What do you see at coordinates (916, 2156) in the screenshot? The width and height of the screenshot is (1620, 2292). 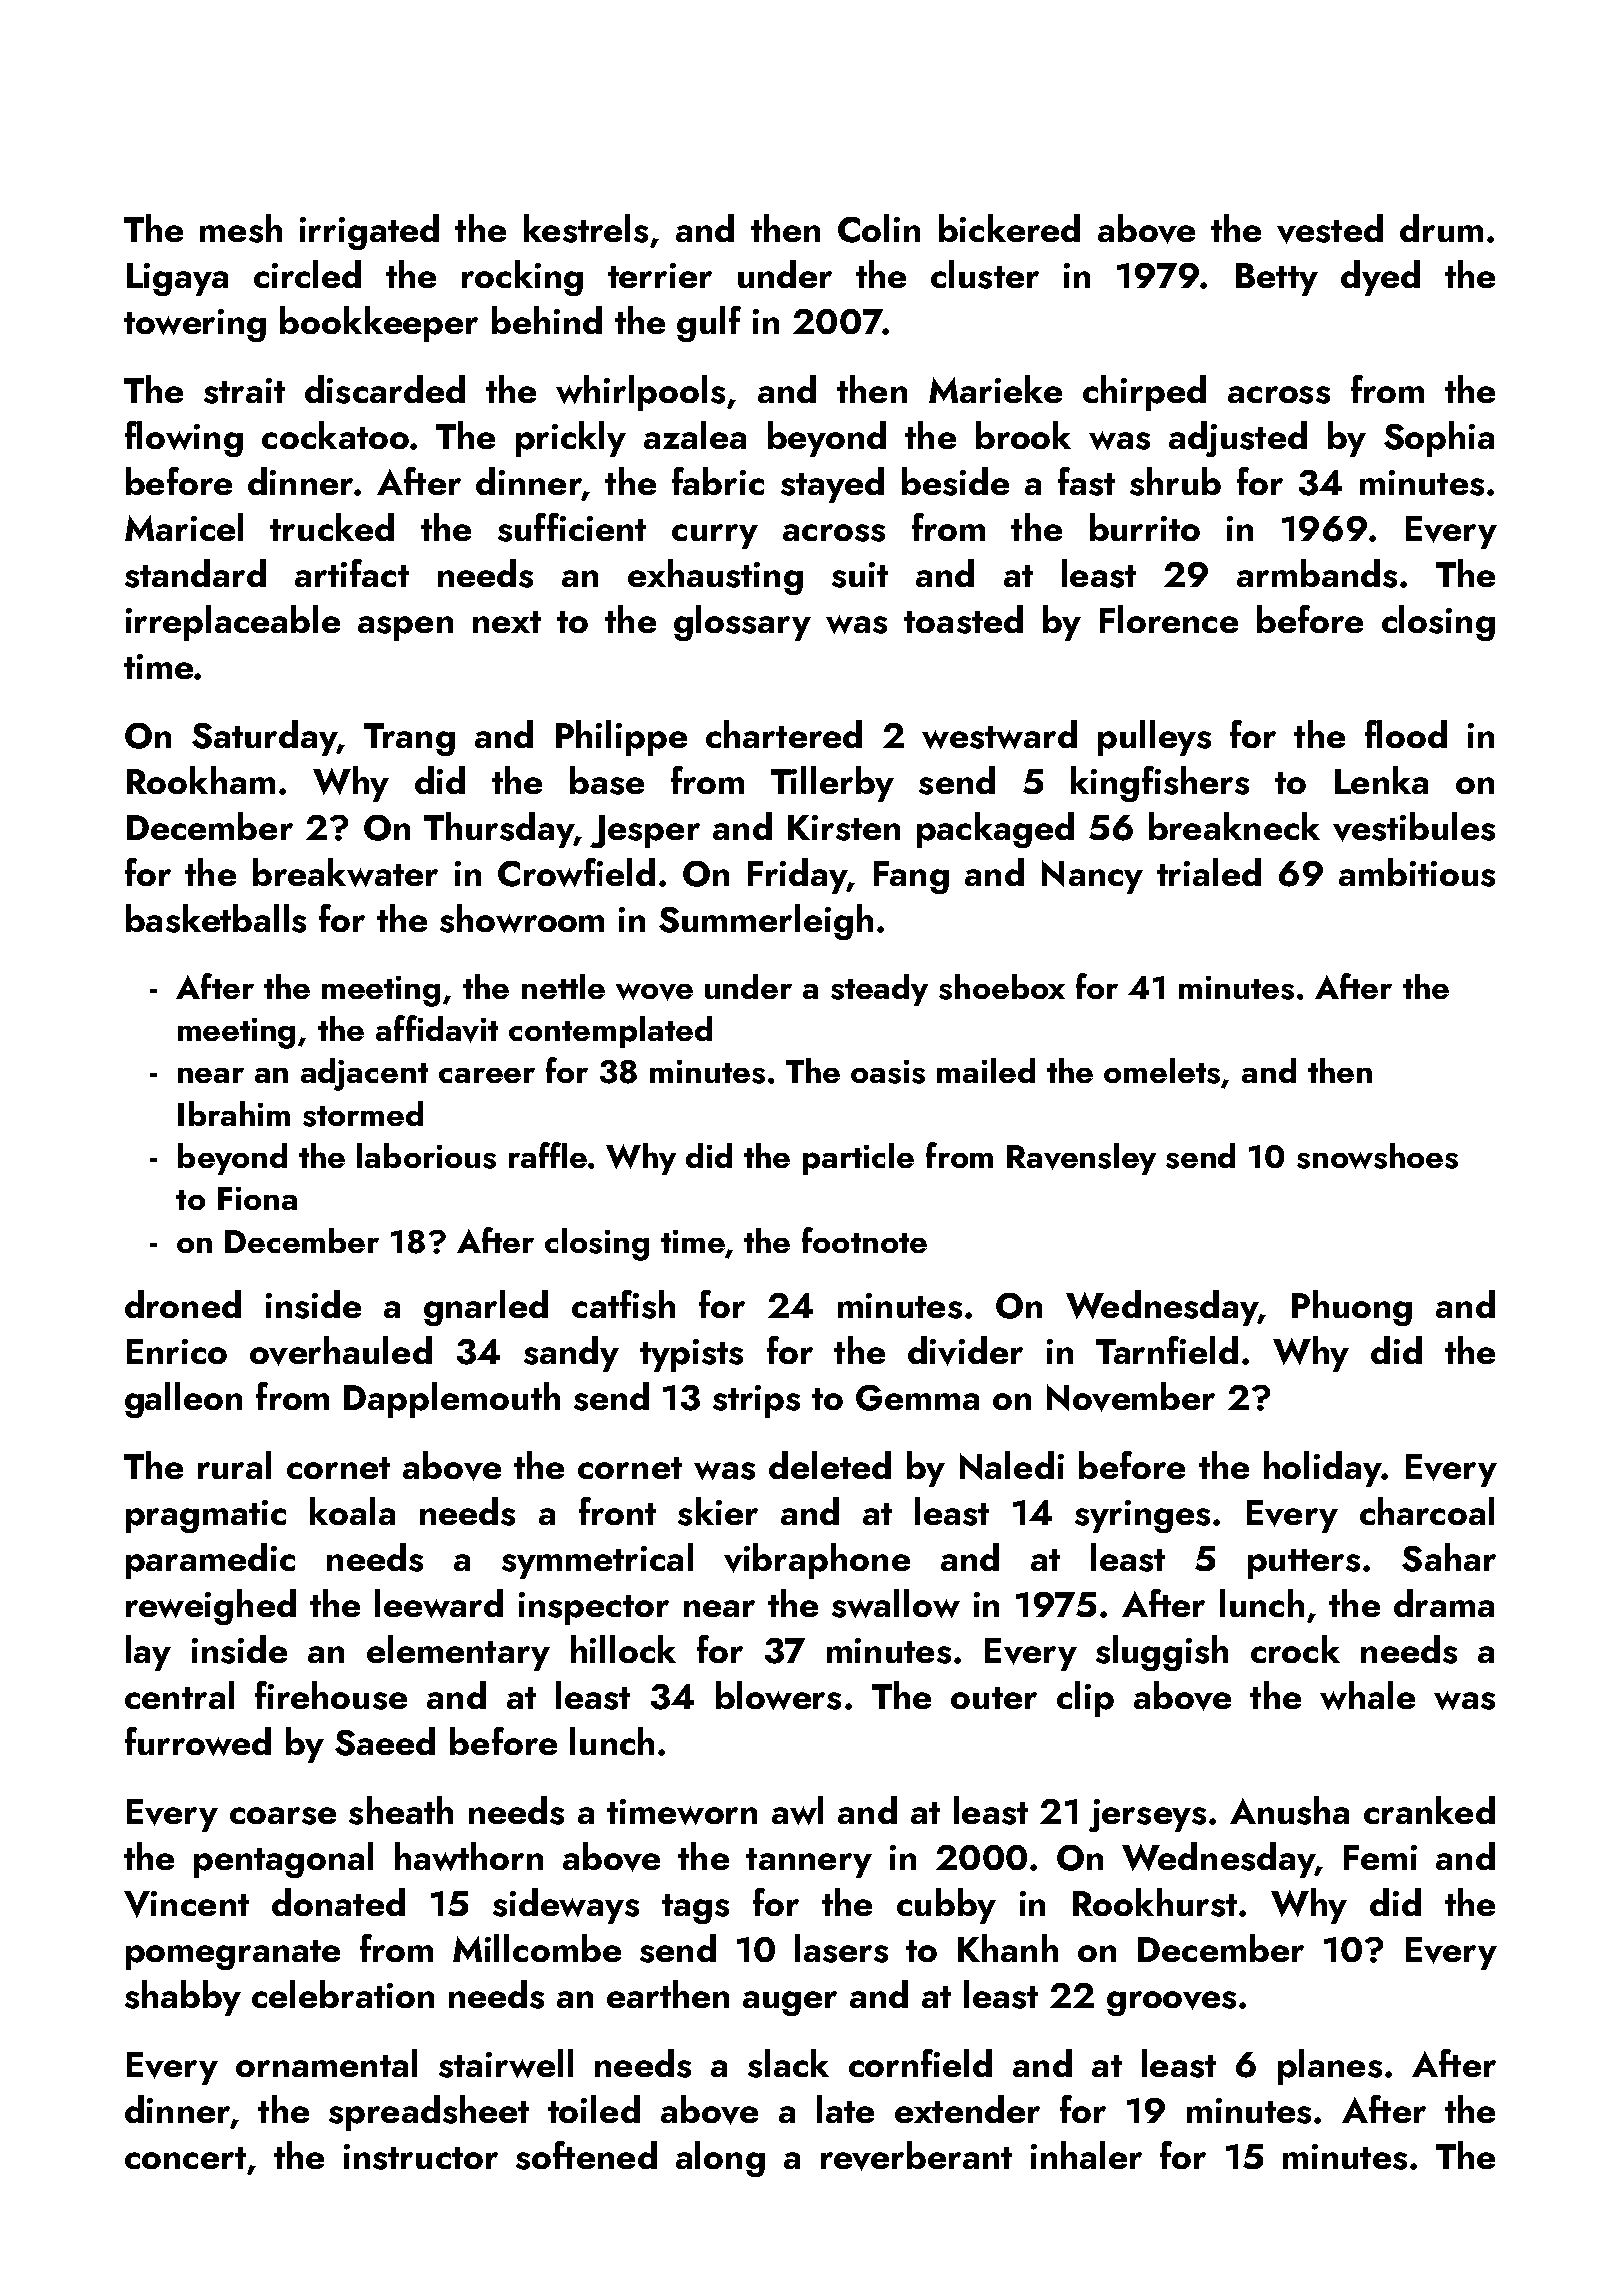 I see `reverberant` at bounding box center [916, 2156].
